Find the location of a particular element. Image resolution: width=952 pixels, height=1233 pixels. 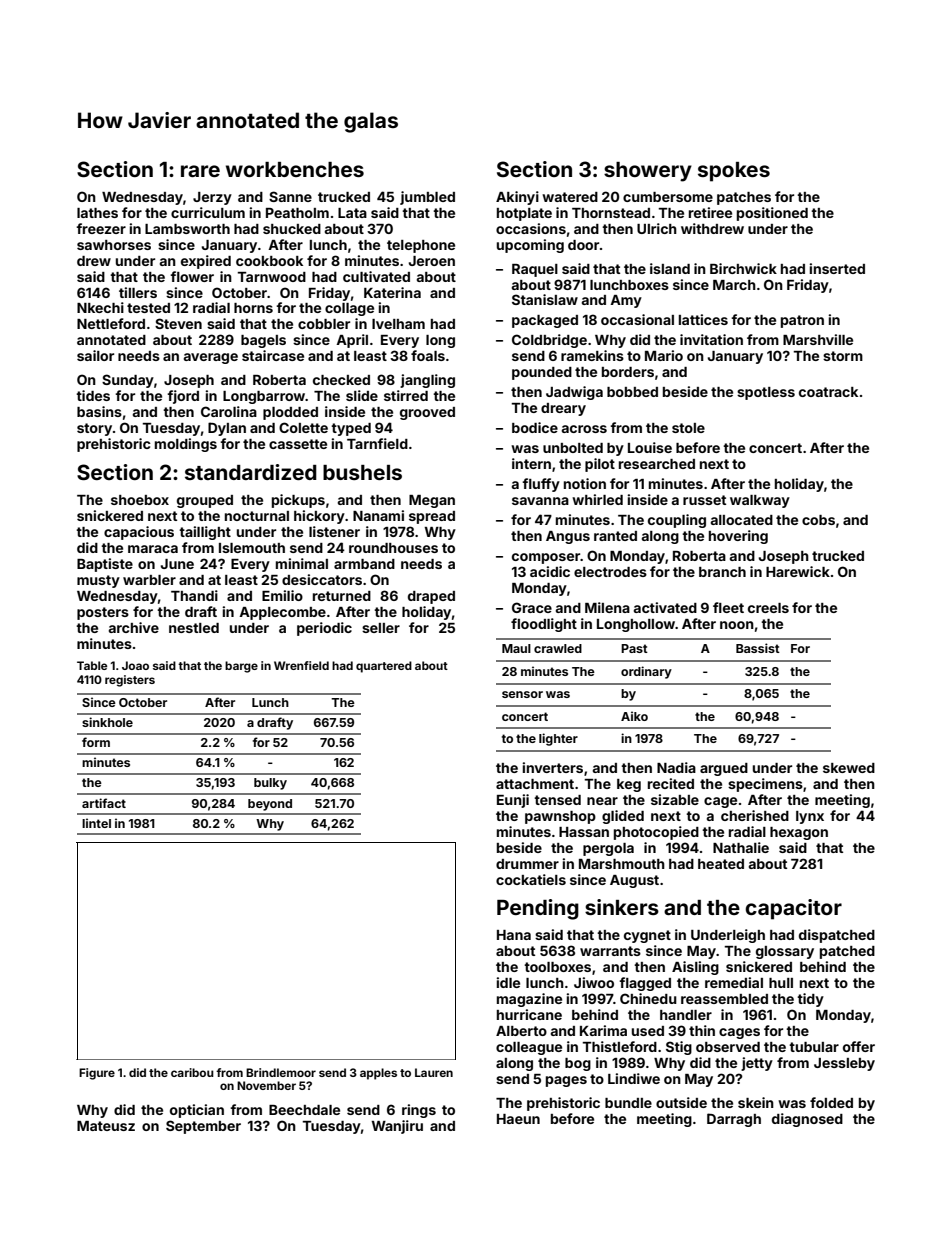

curriculum is located at coordinates (208, 212).
